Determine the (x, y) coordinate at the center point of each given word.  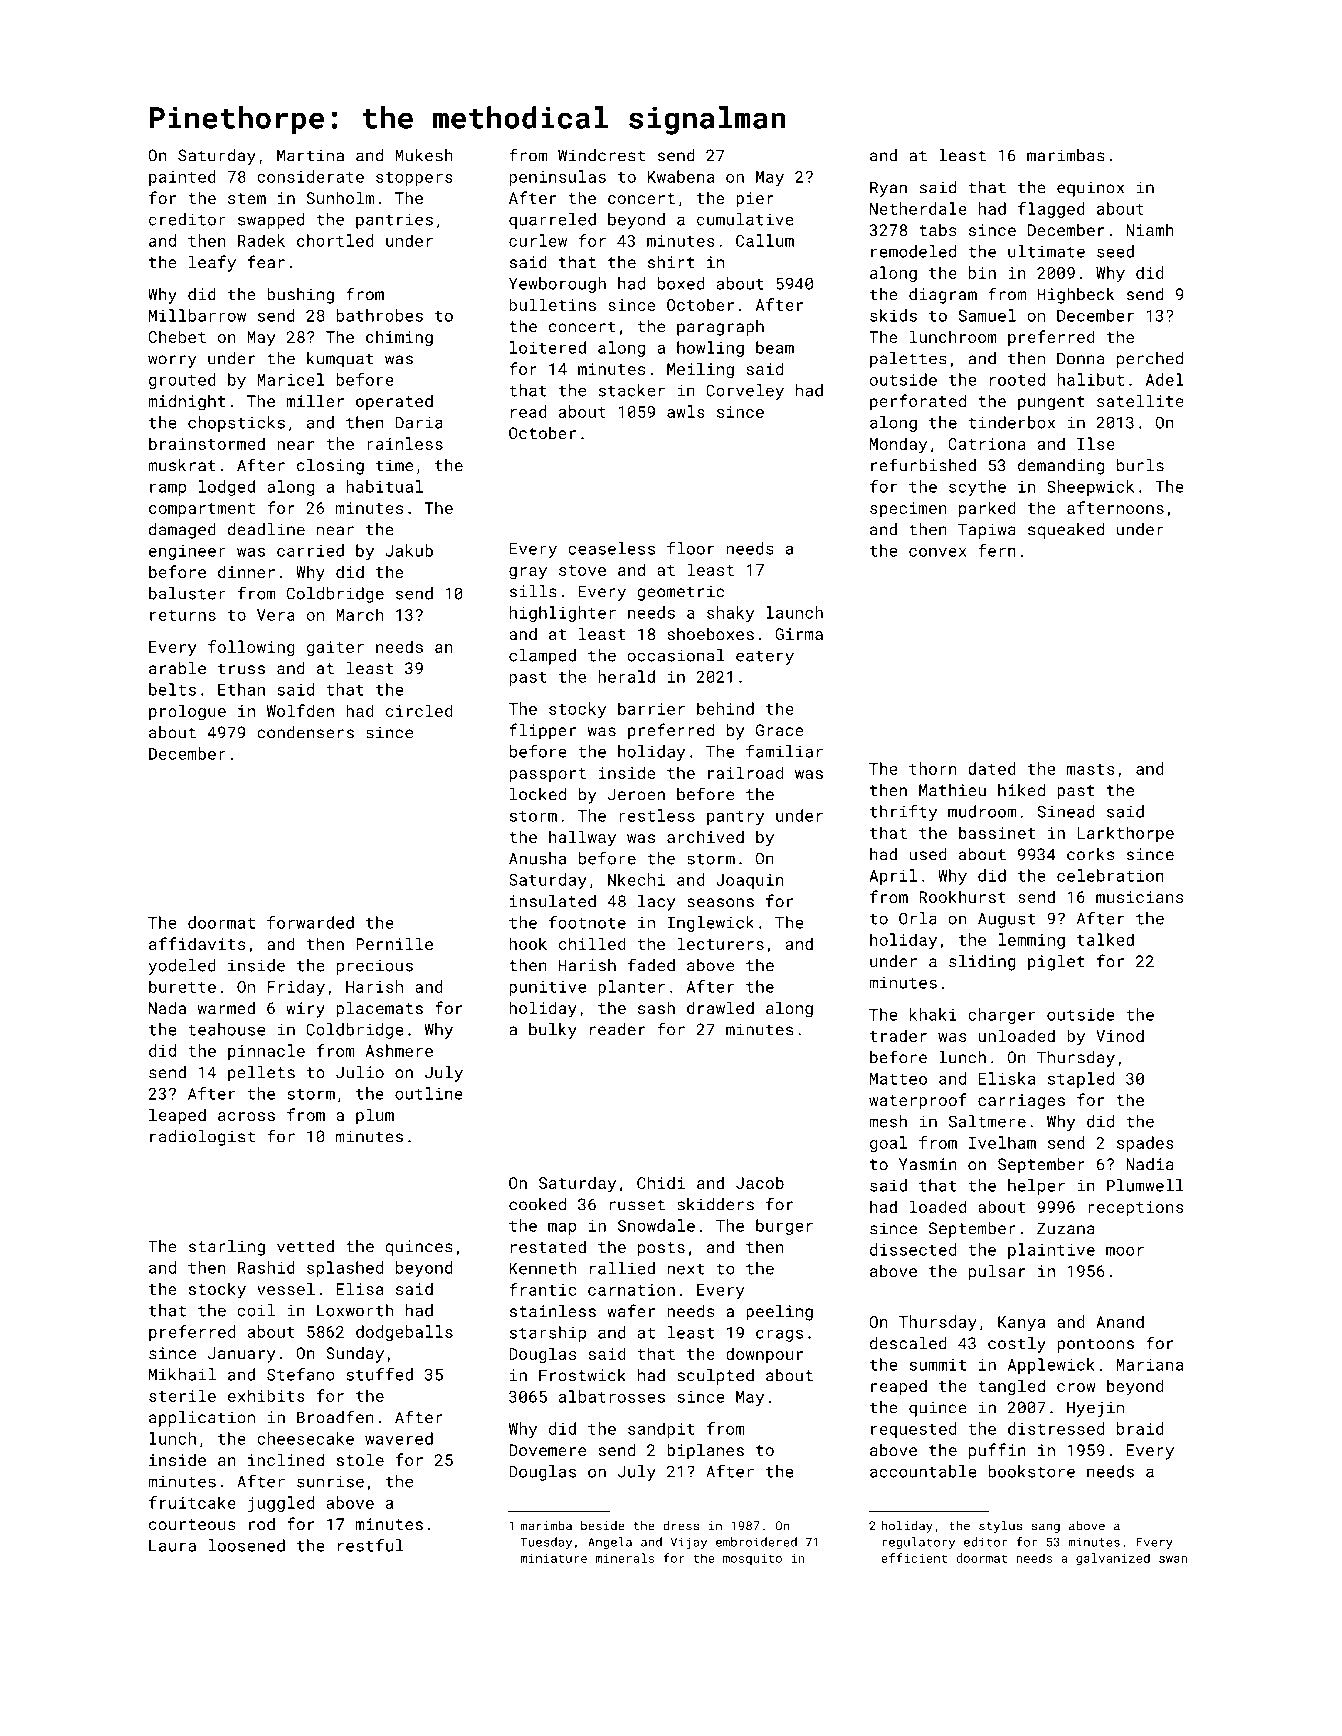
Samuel (987, 315)
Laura (172, 1546)
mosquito (752, 1559)
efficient (914, 1558)
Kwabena (681, 176)
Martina (310, 155)
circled (419, 710)
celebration (1110, 875)
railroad (745, 772)
